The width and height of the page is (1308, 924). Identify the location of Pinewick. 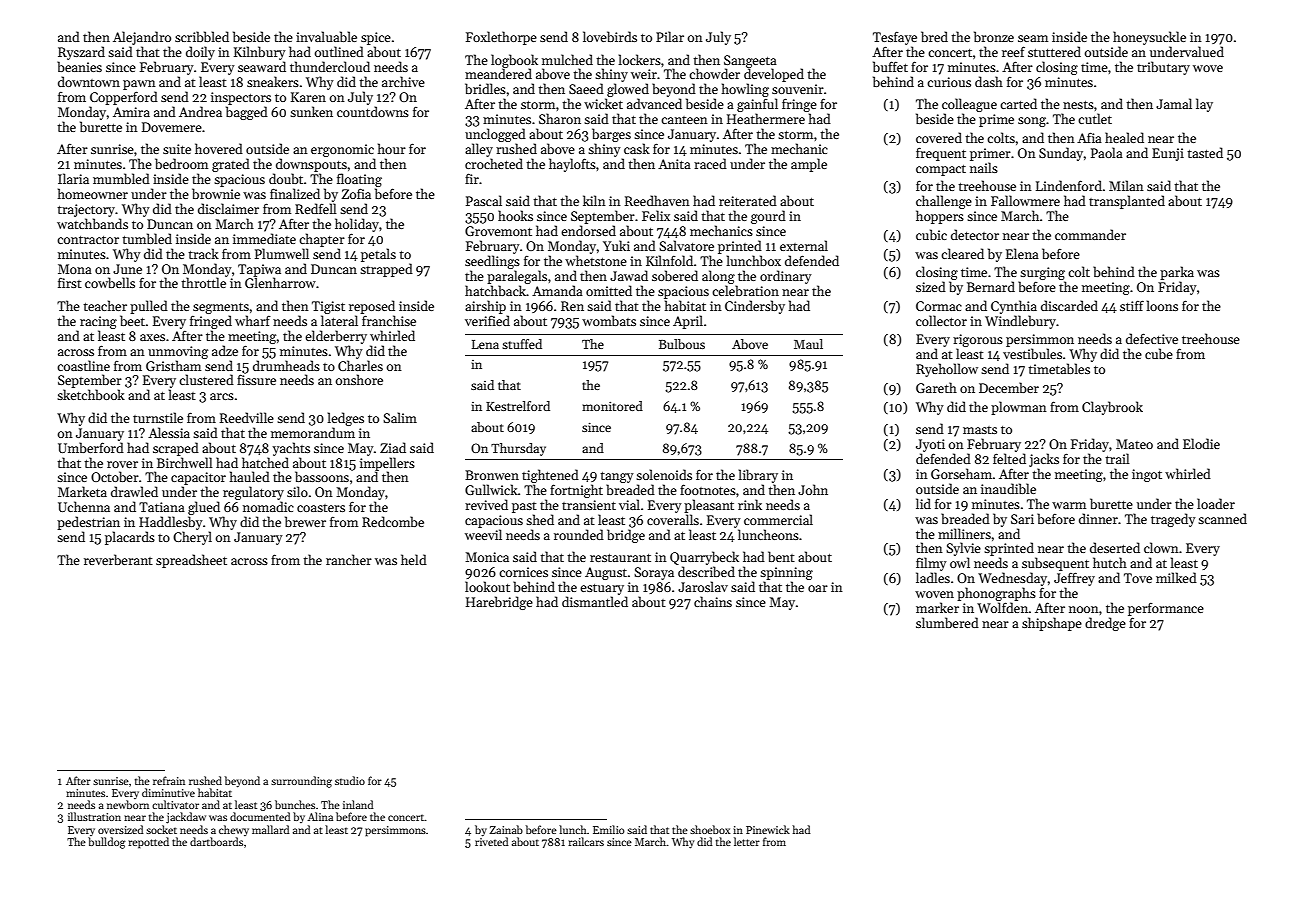
(768, 829).
